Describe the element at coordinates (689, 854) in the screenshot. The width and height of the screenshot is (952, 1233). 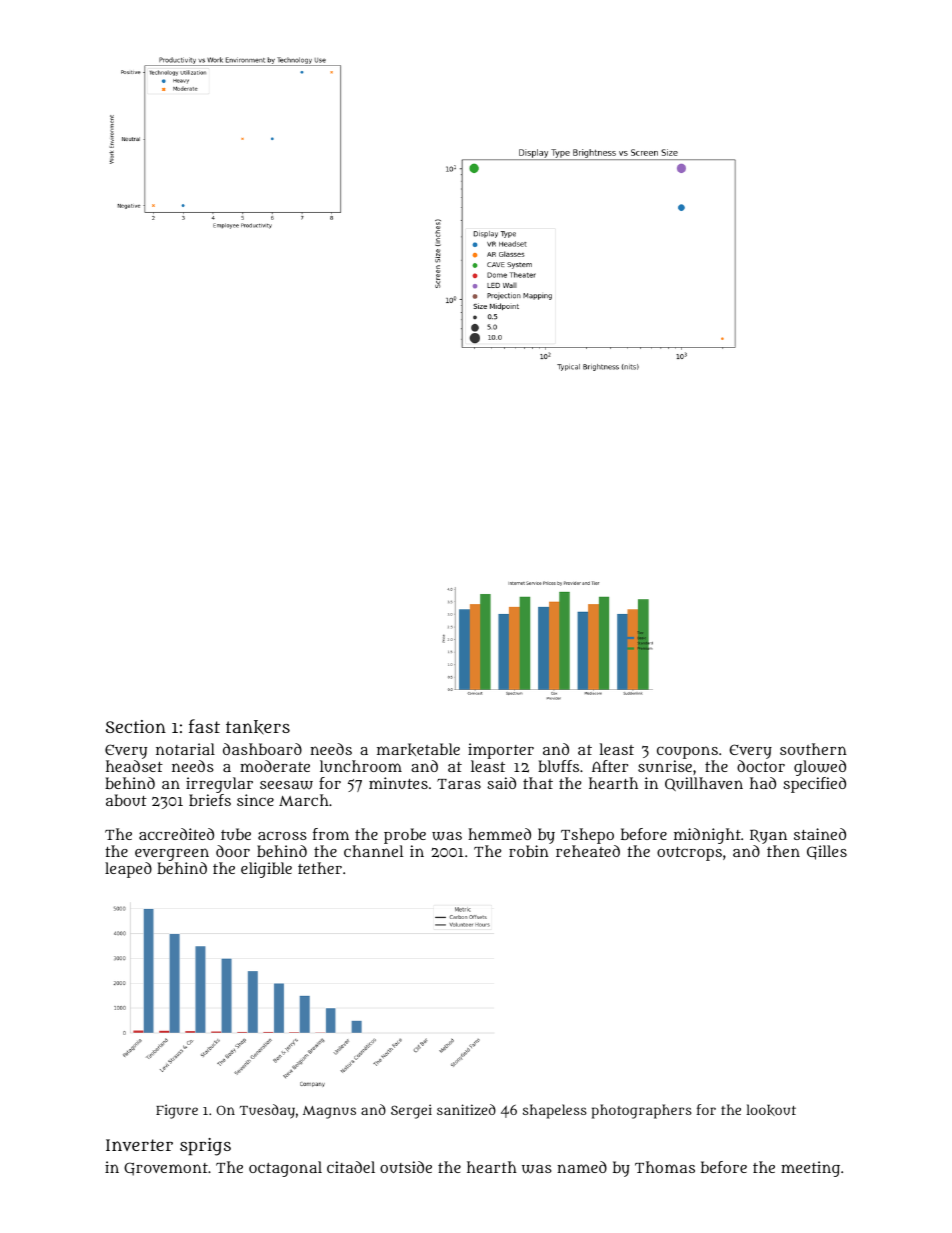
I see `outcrops` at that location.
